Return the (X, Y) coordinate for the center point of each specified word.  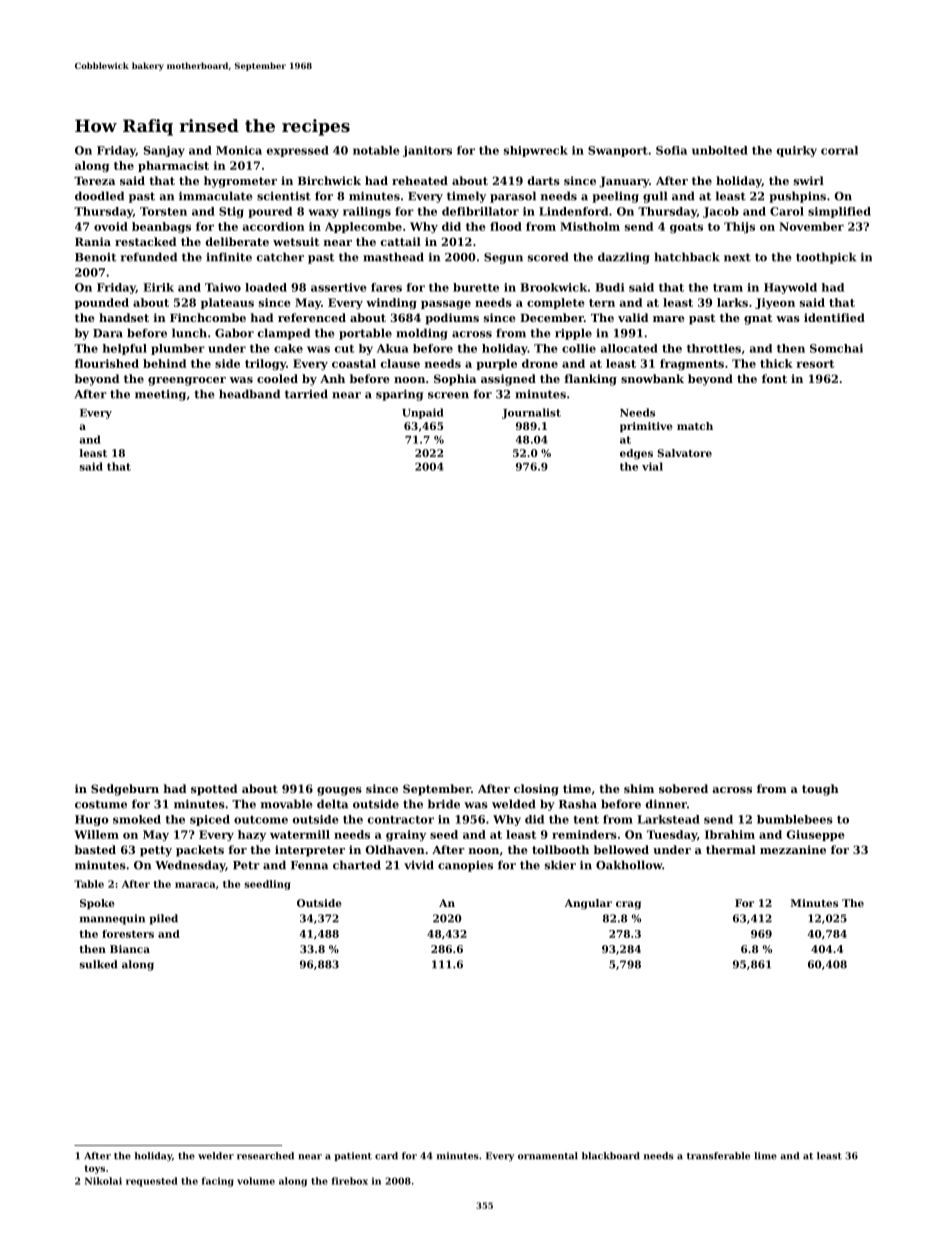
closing (536, 790)
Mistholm (590, 226)
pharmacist (173, 166)
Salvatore (684, 453)
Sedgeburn (125, 790)
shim (639, 788)
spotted (214, 790)
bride (444, 804)
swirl (809, 180)
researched (265, 1156)
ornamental (548, 1156)
